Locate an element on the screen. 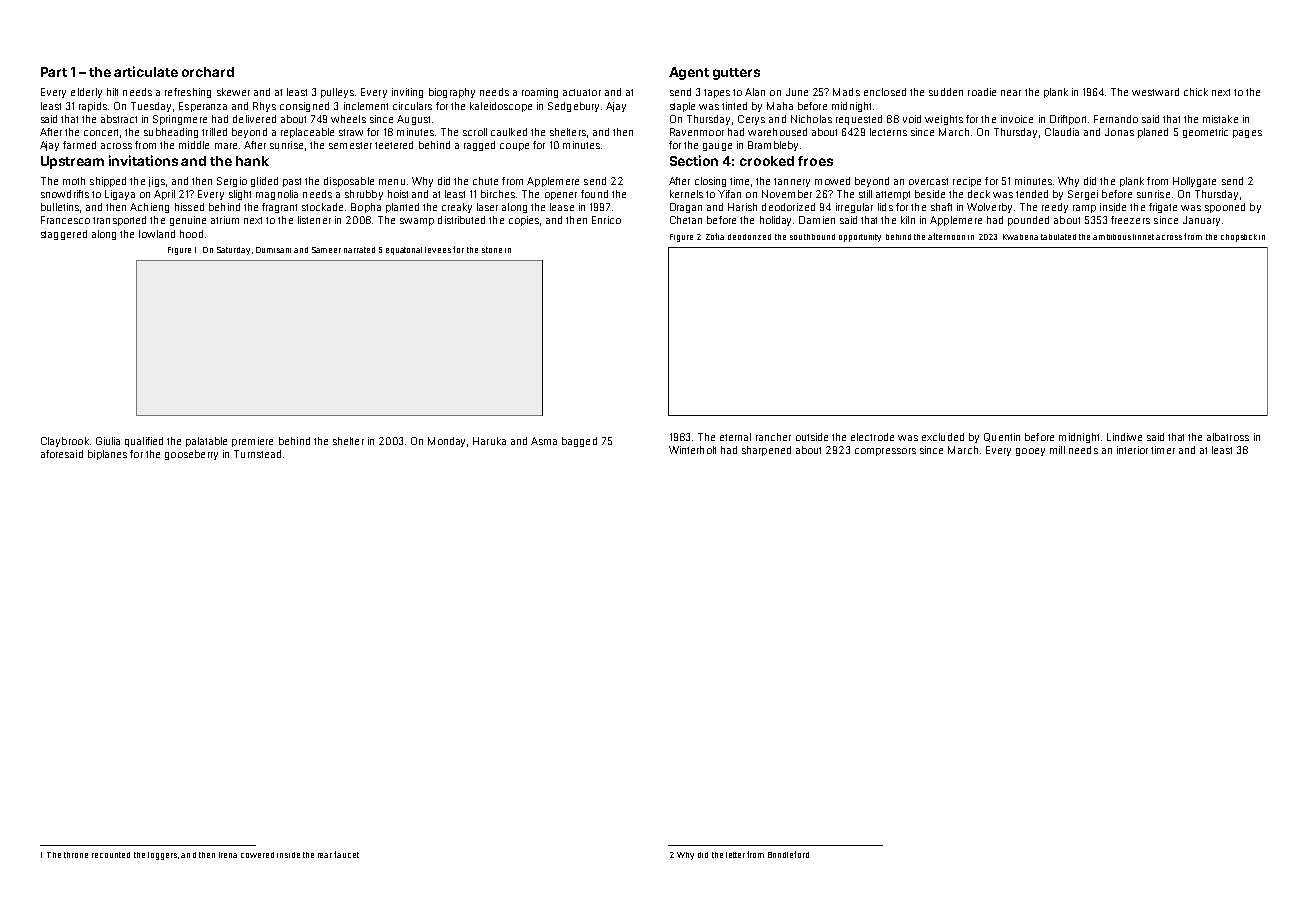 The height and width of the screenshot is (924, 1308). gooseberry is located at coordinates (191, 455).
